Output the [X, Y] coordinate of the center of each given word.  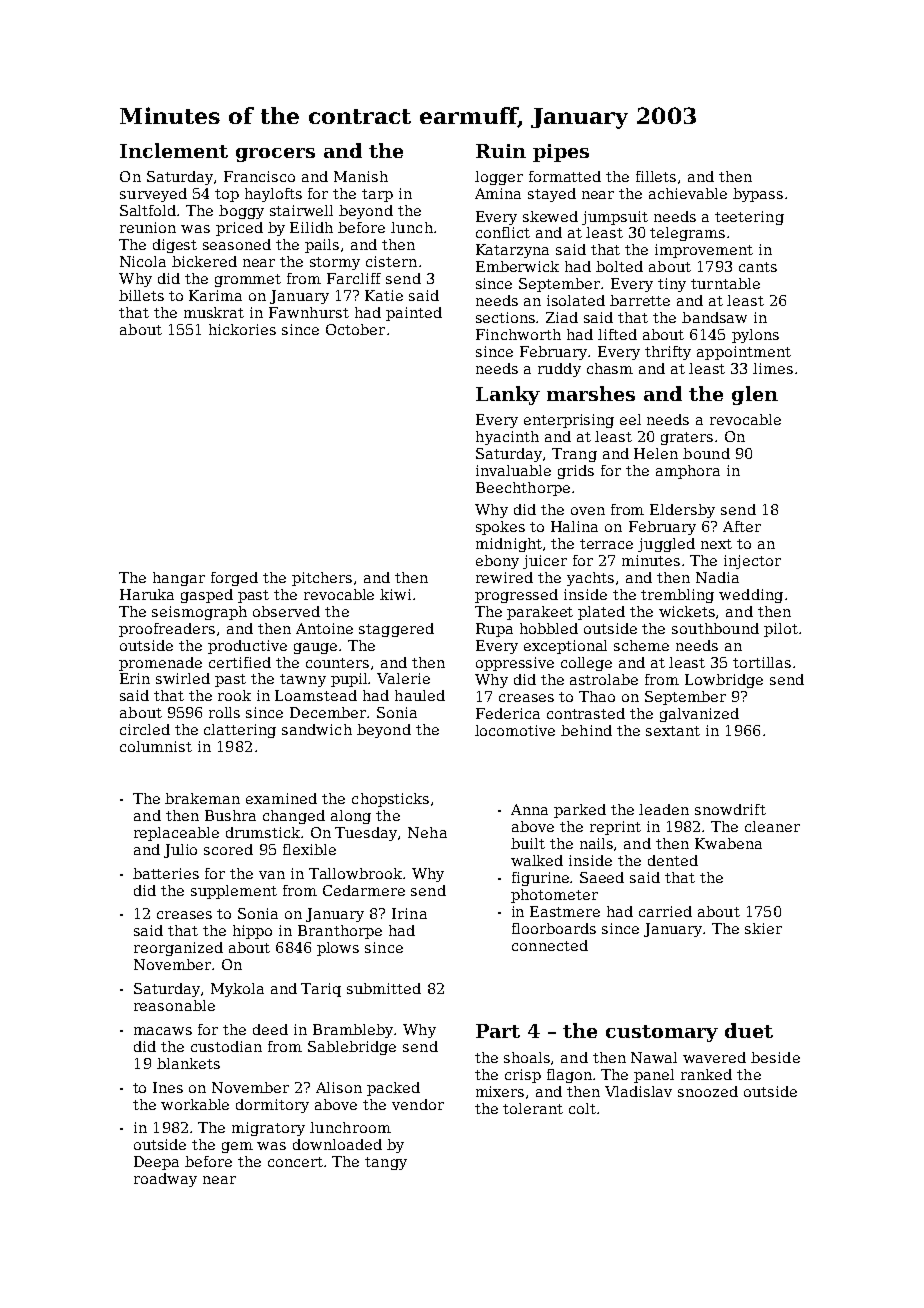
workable [195, 1104]
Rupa [494, 630]
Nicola [143, 261]
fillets [656, 176]
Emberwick [517, 266]
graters [687, 438]
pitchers [322, 579]
